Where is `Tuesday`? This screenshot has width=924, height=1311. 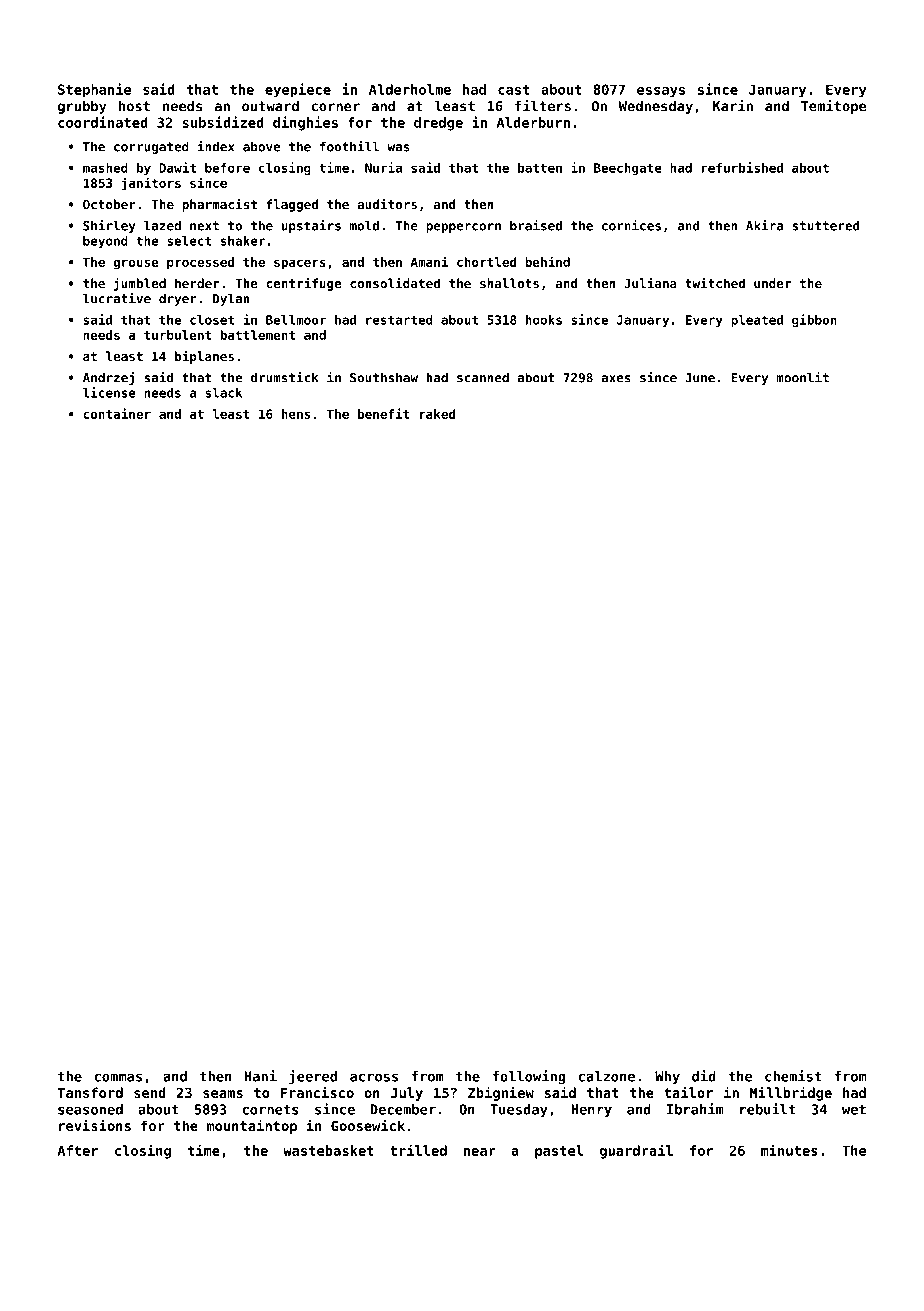
Tuesday is located at coordinates (519, 1111).
